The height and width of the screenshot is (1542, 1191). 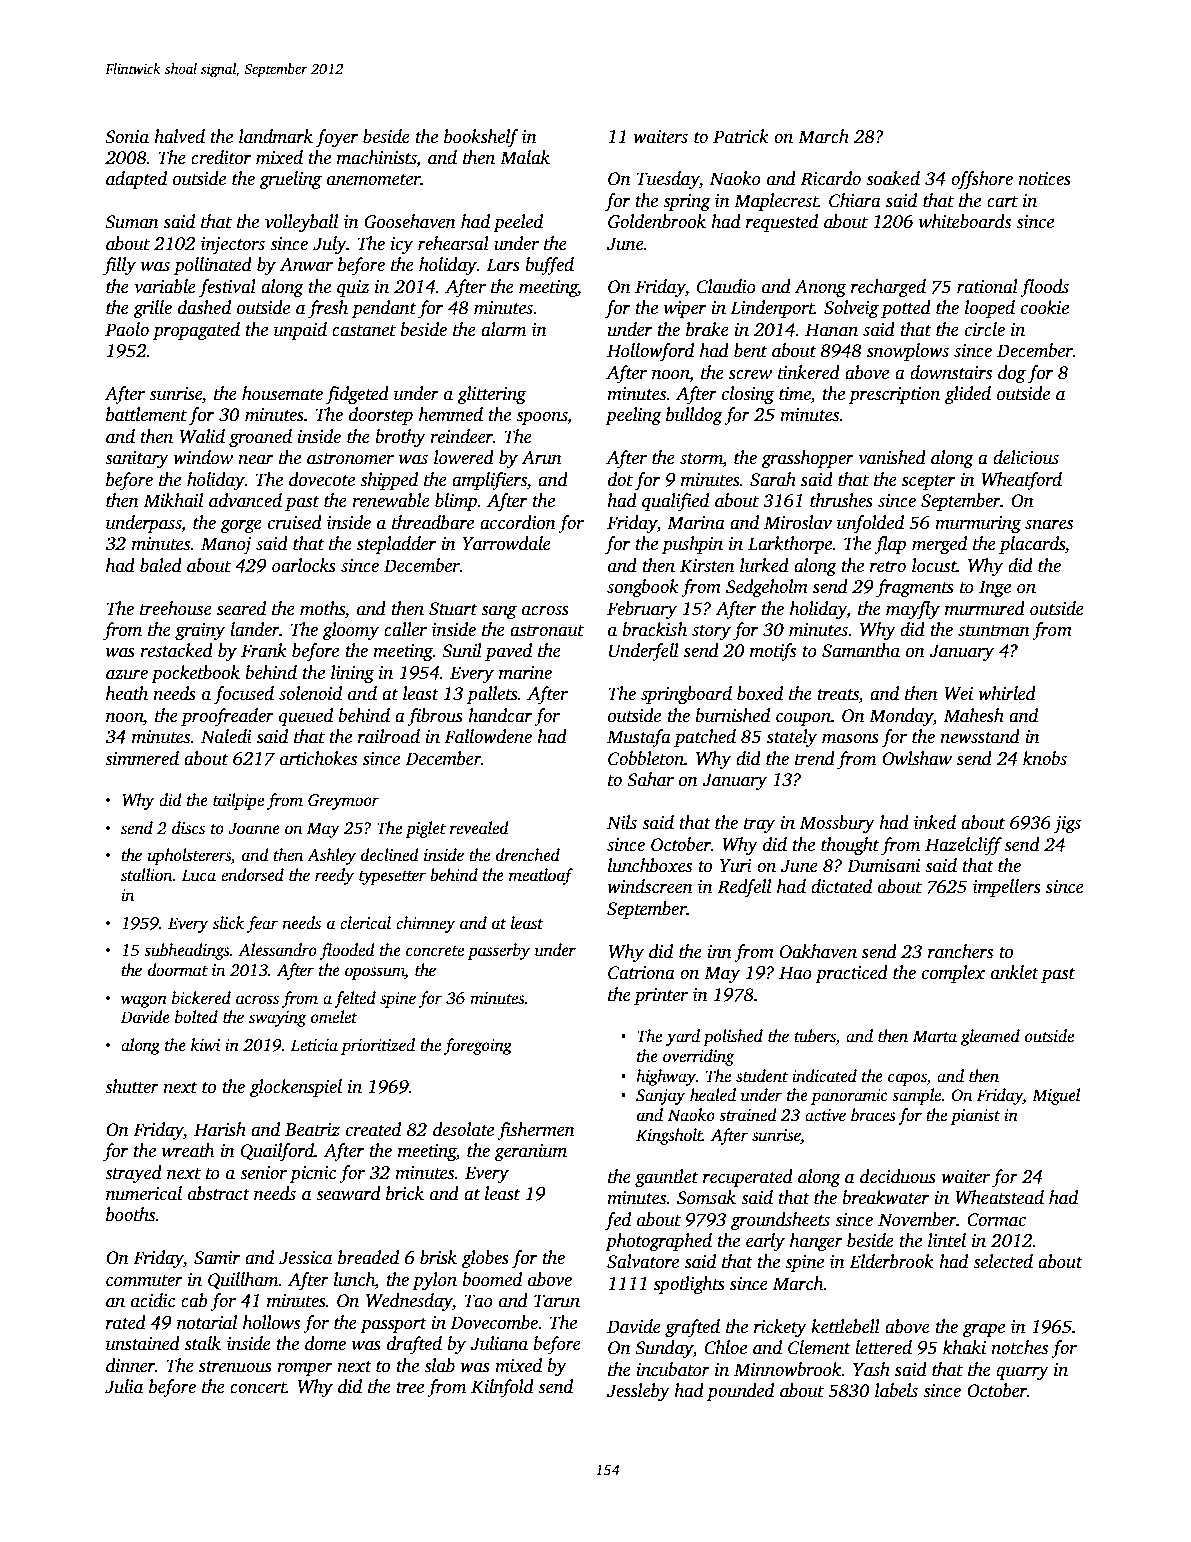 I want to click on Tuesday, so click(x=668, y=180).
